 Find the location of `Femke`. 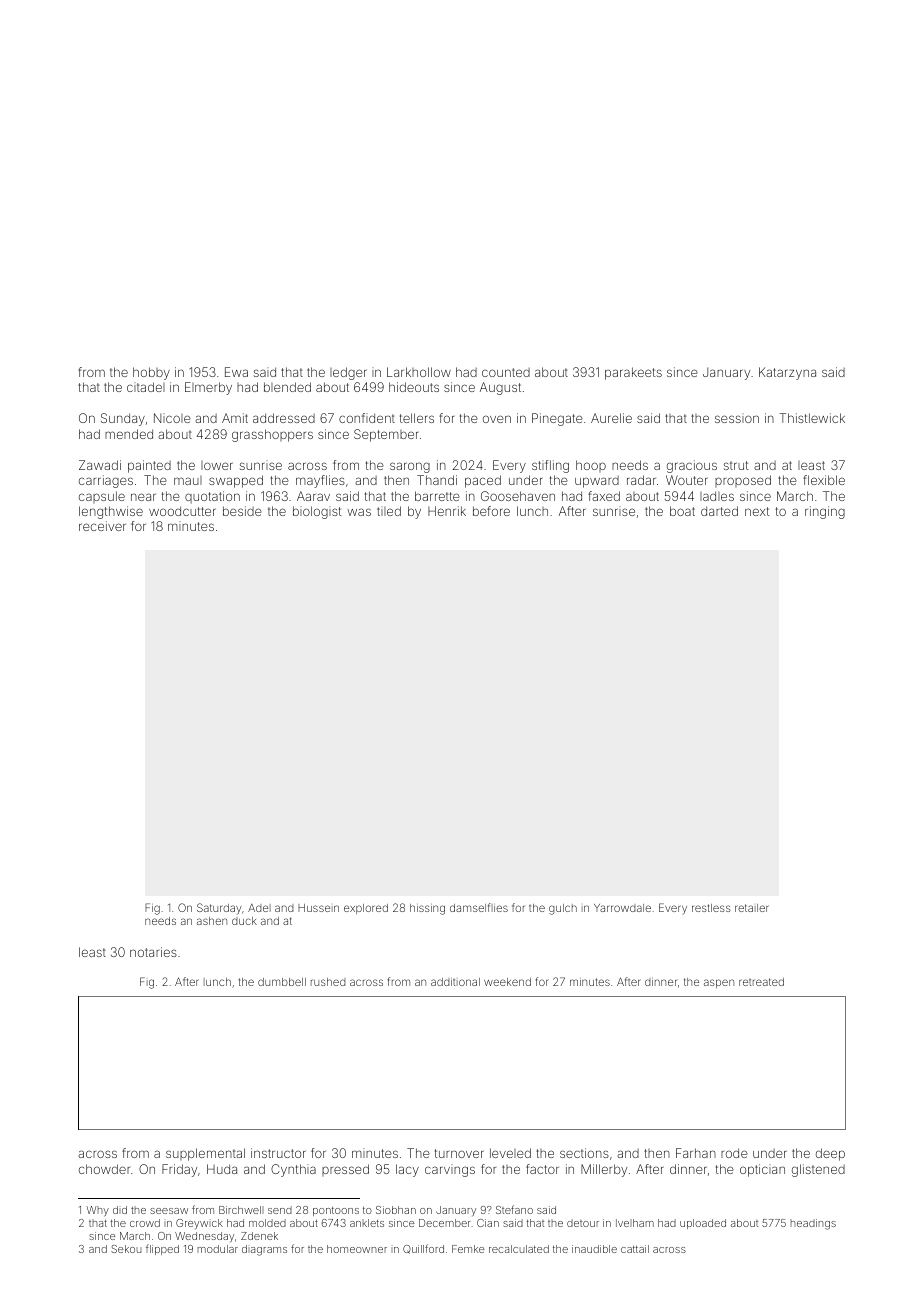

Femke is located at coordinates (468, 1249).
